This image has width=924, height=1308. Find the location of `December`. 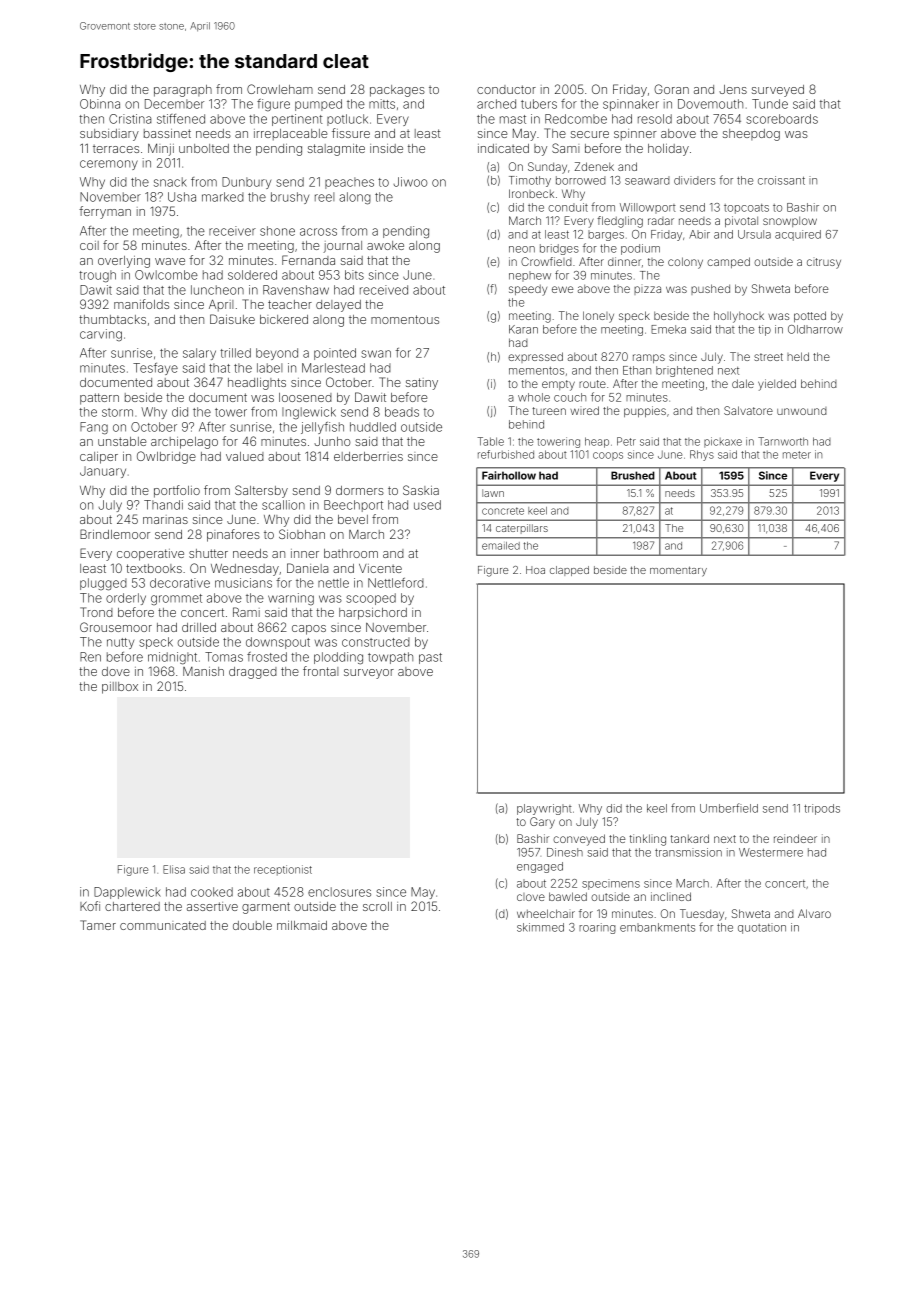

December is located at coordinates (174, 104).
